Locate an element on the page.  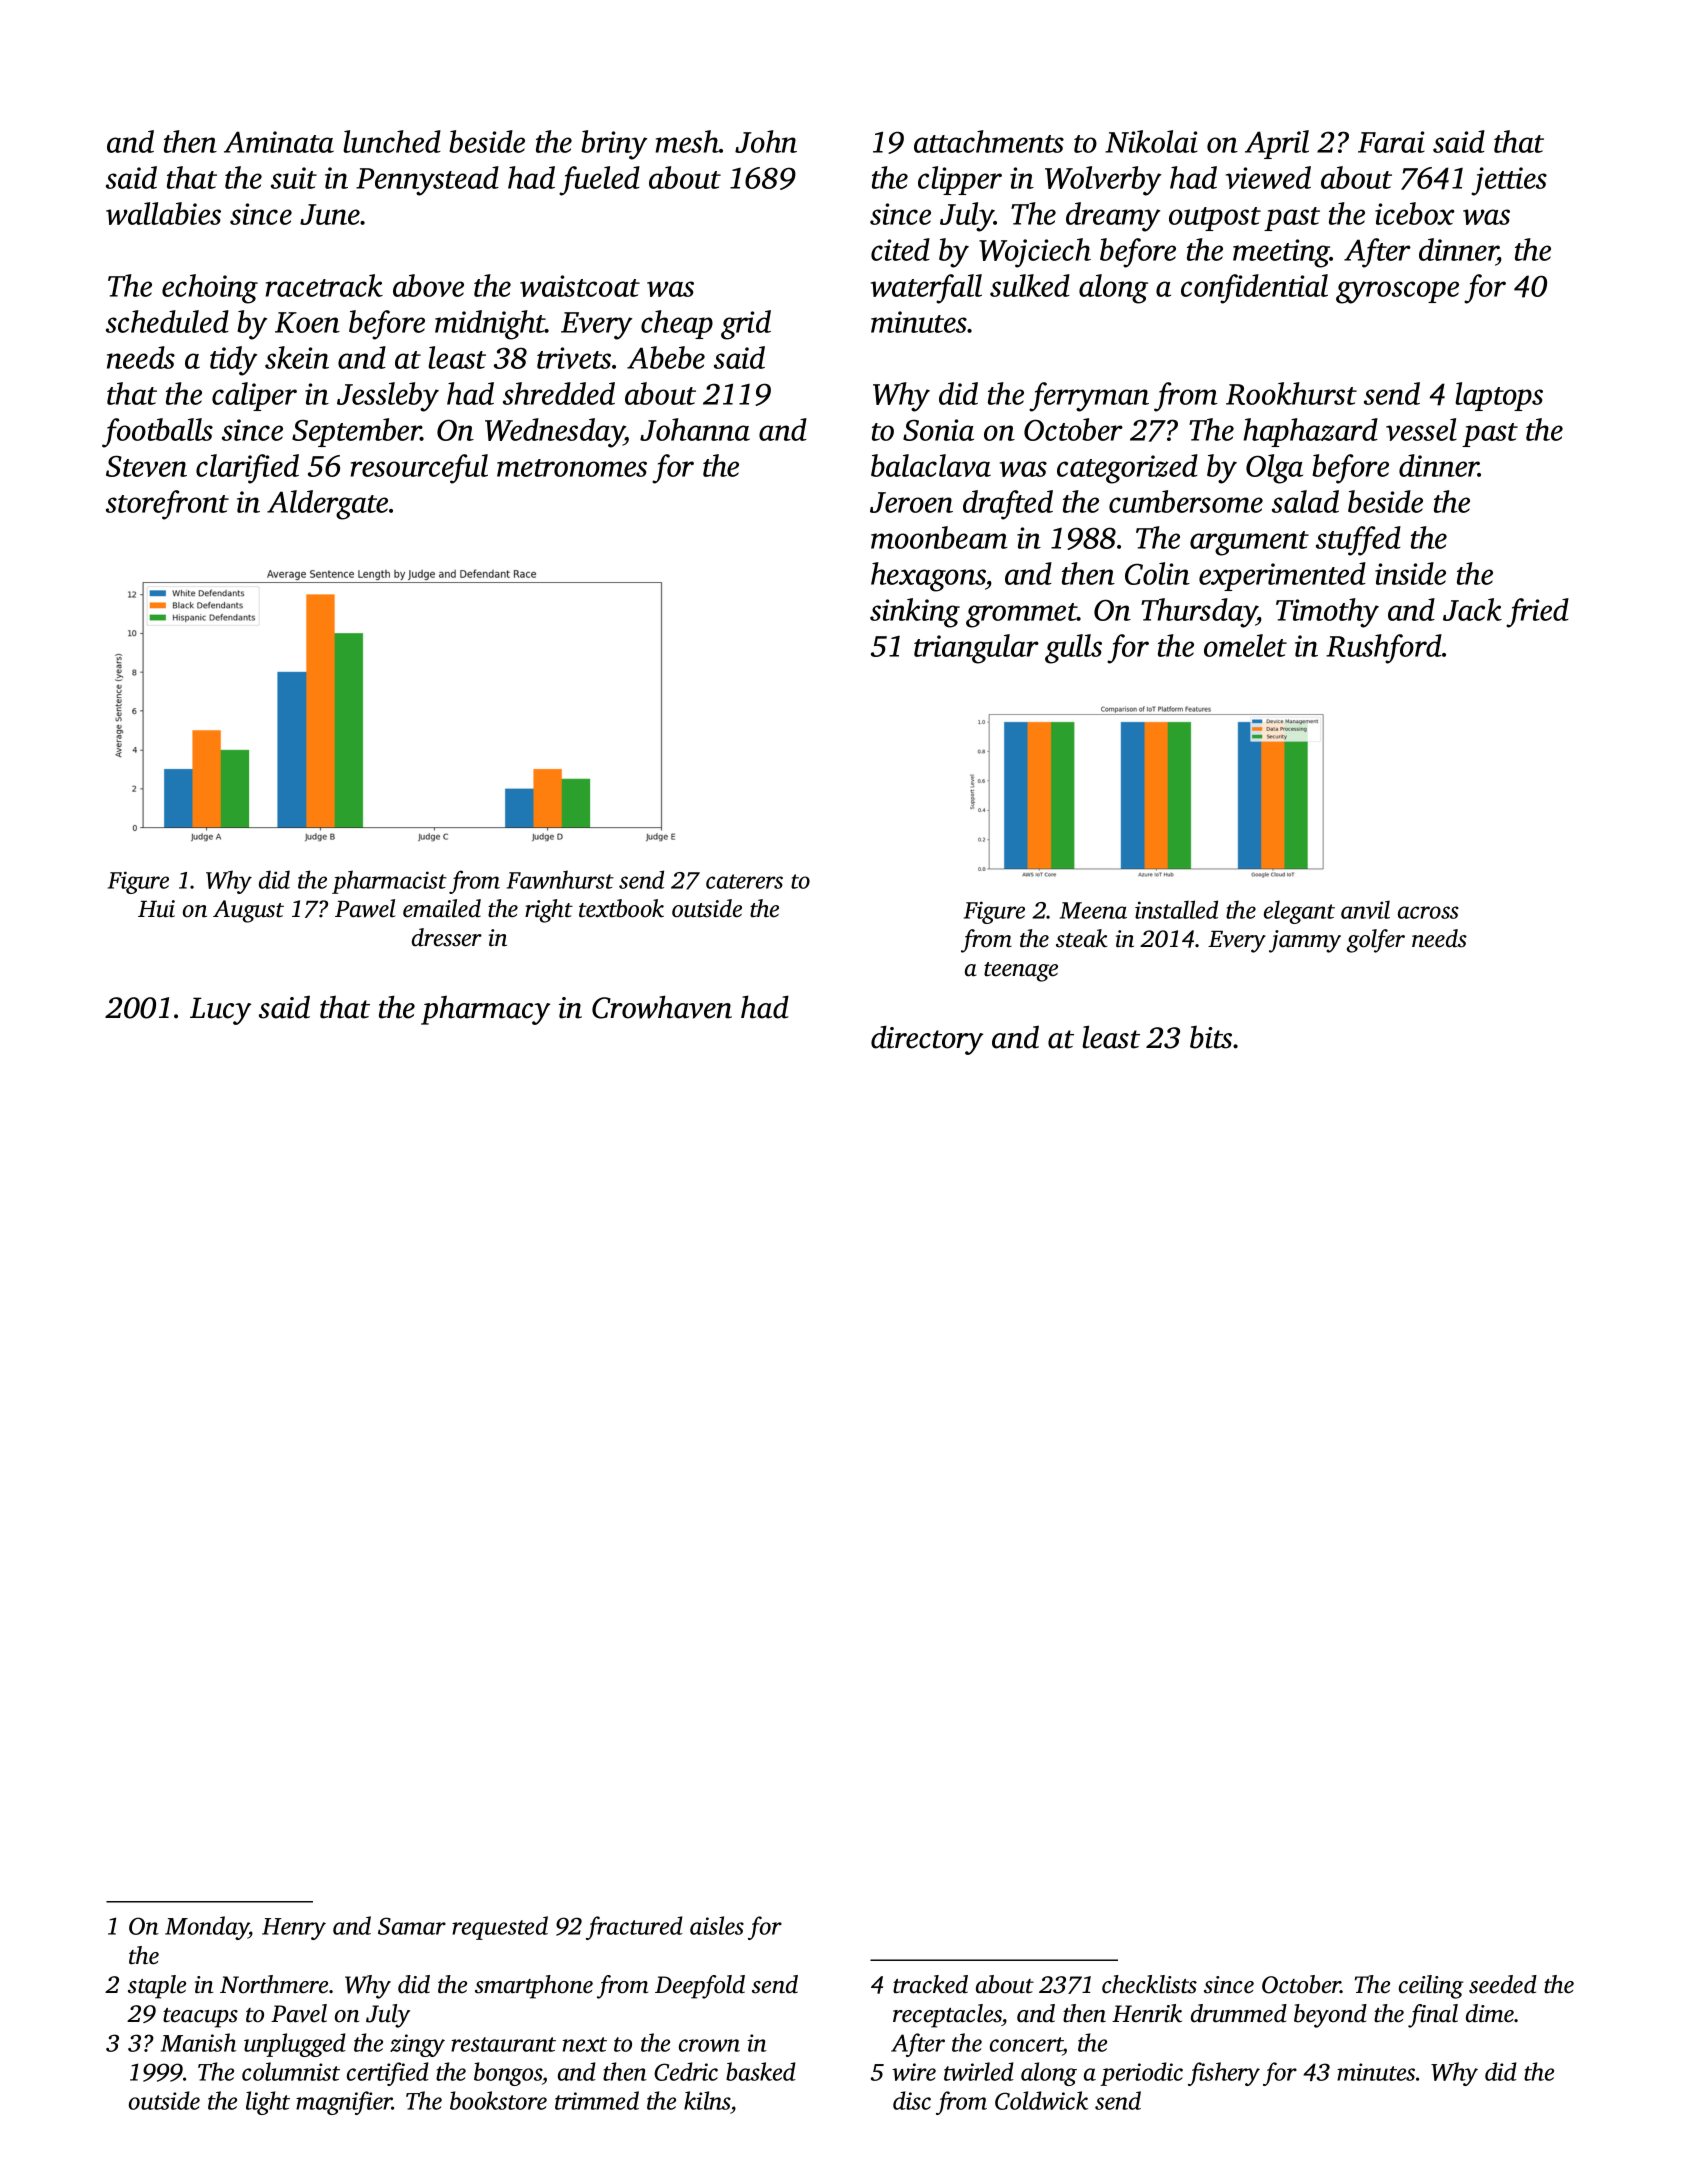
aisles is located at coordinates (717, 1925).
